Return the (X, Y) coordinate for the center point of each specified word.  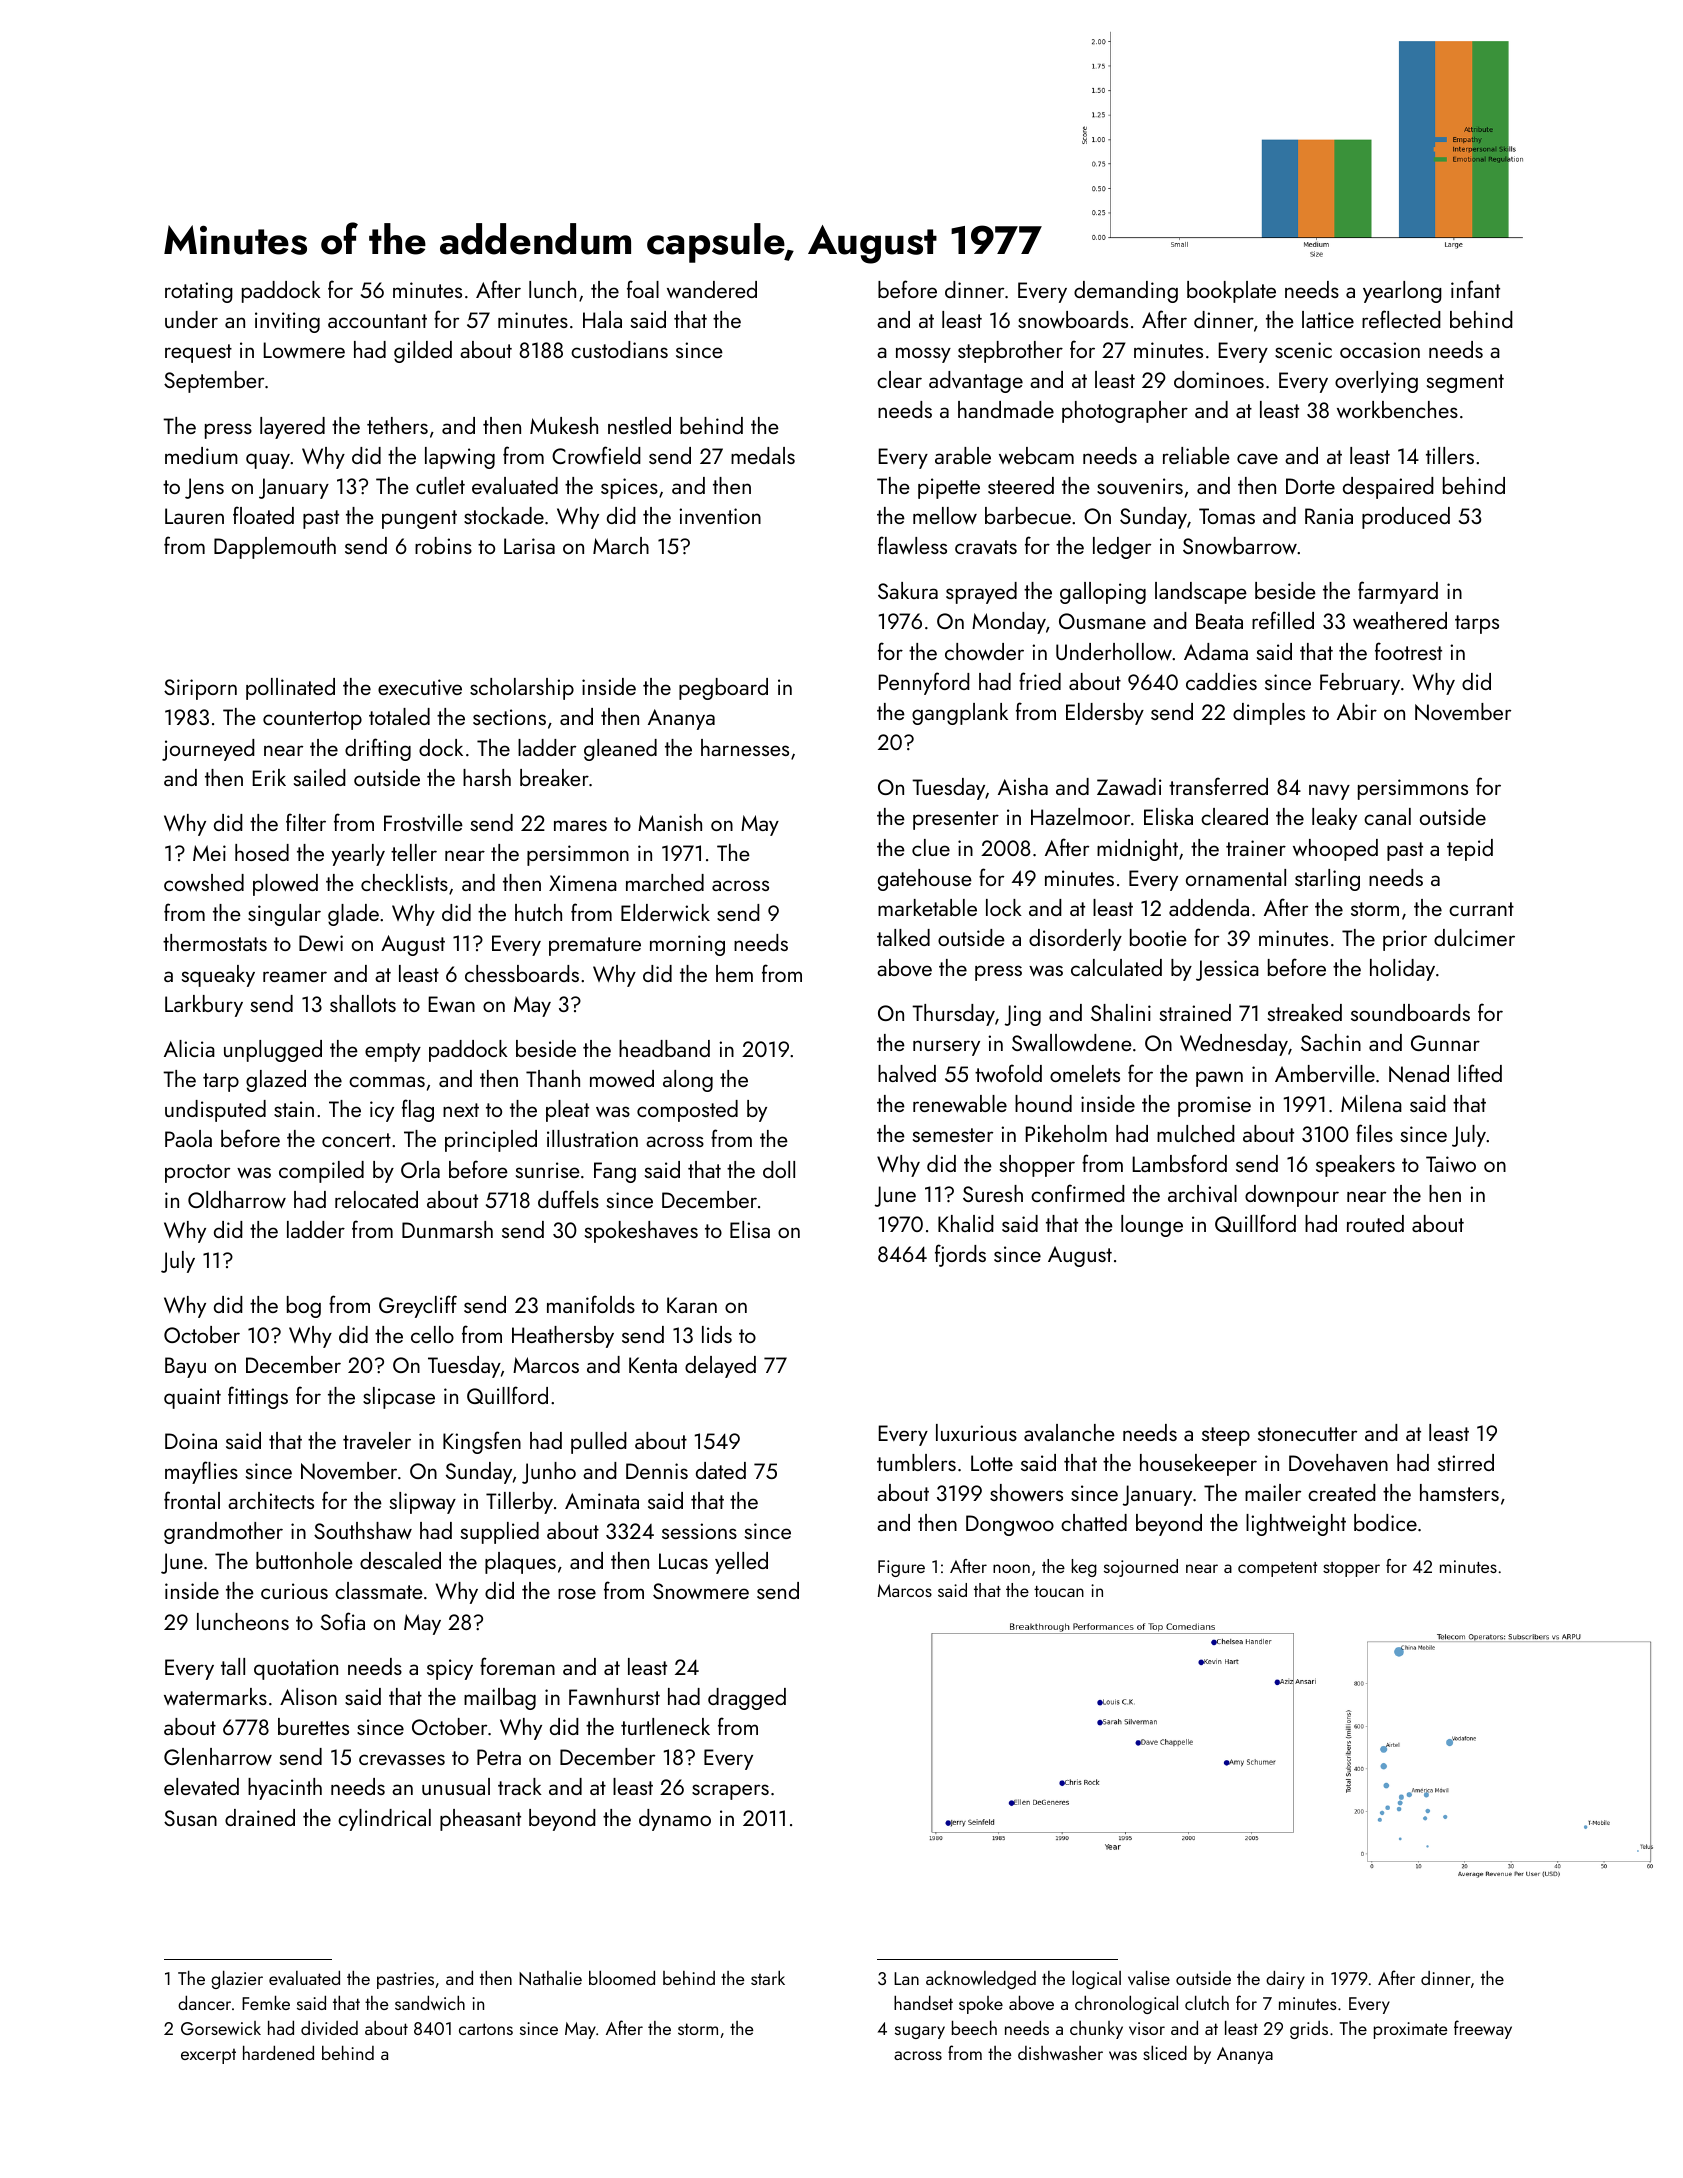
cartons (486, 2029)
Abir (1357, 711)
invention (720, 516)
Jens (204, 488)
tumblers (916, 1462)
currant (1481, 909)
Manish (670, 822)
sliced (1165, 2052)
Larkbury (204, 1006)
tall (233, 1666)
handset (923, 2002)
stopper (1351, 1569)
